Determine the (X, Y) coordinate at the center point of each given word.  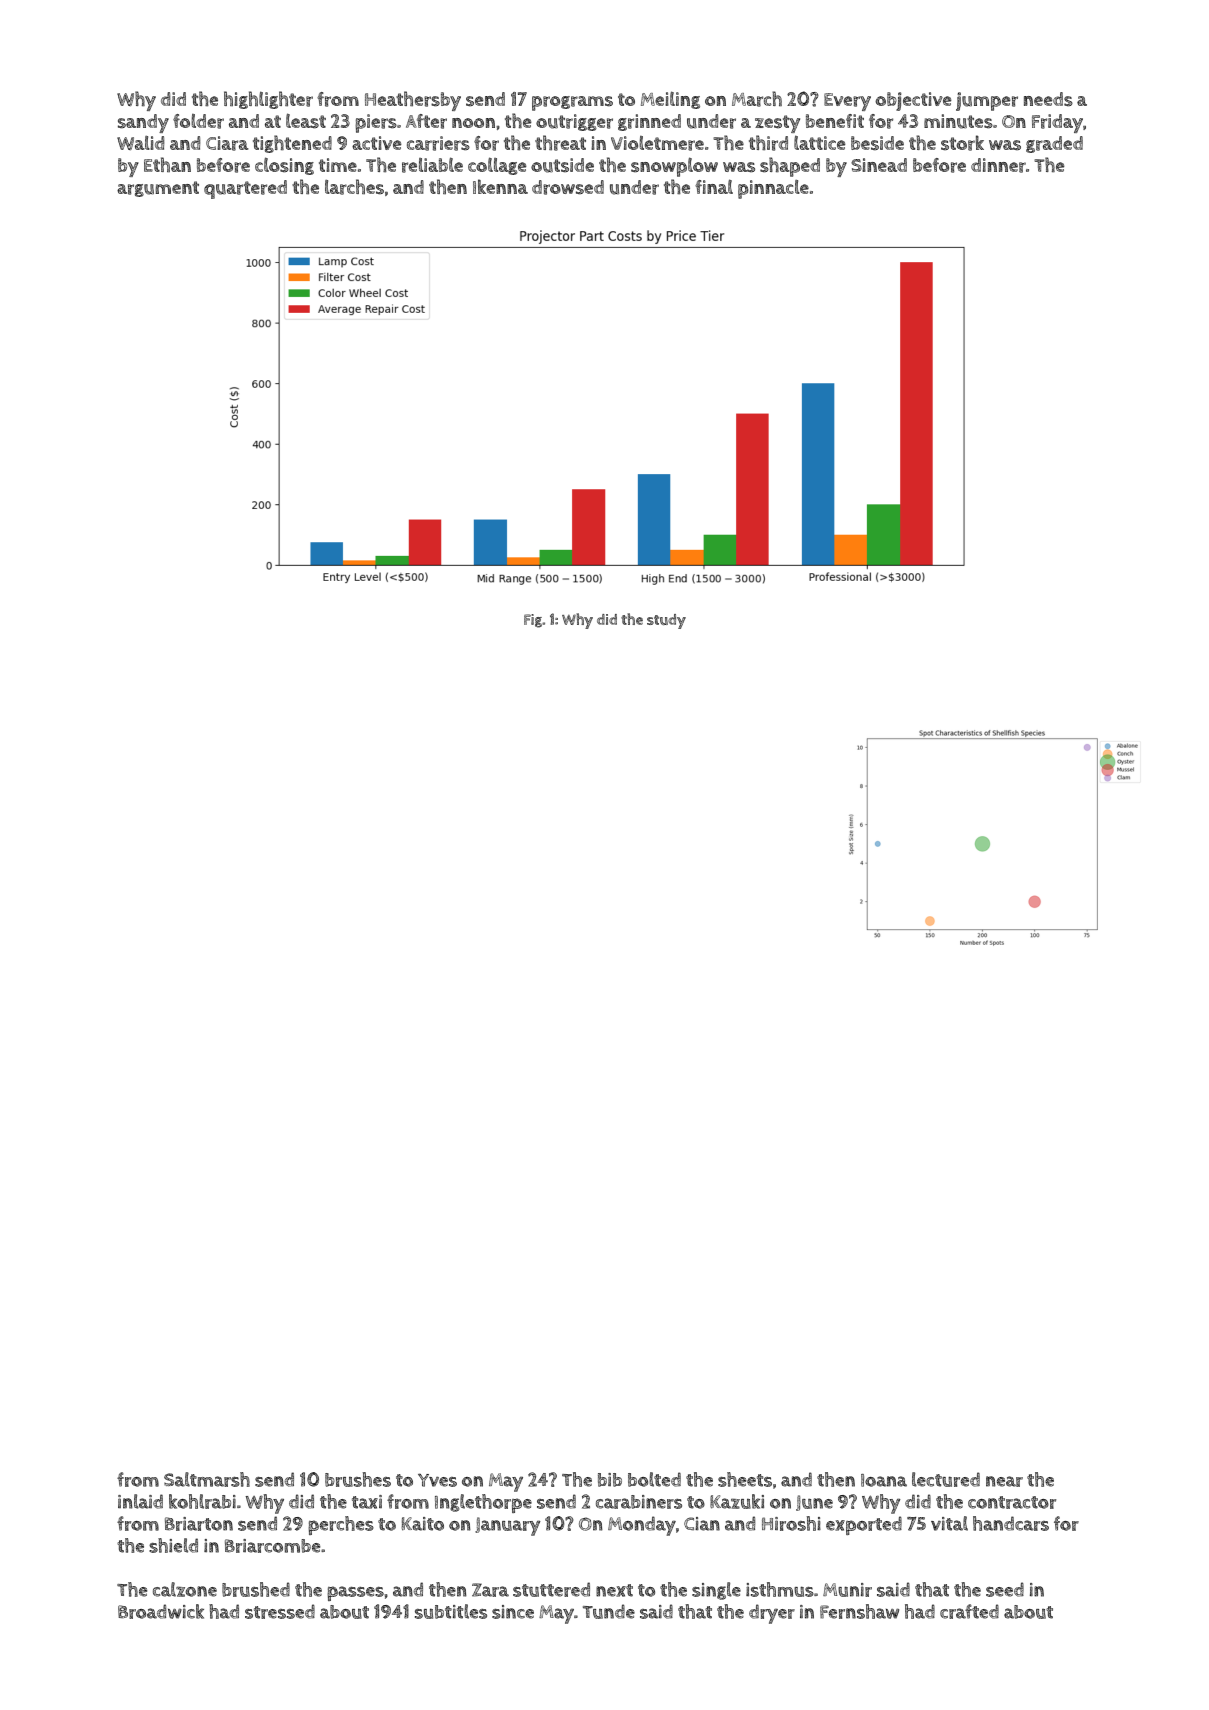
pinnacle (773, 189)
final (714, 186)
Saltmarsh (207, 1479)
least (306, 121)
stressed (280, 1611)
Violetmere (657, 143)
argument (158, 189)
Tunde (609, 1611)
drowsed (568, 187)
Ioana (884, 1480)
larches (354, 187)
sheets (745, 1479)
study (666, 621)
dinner (998, 165)
